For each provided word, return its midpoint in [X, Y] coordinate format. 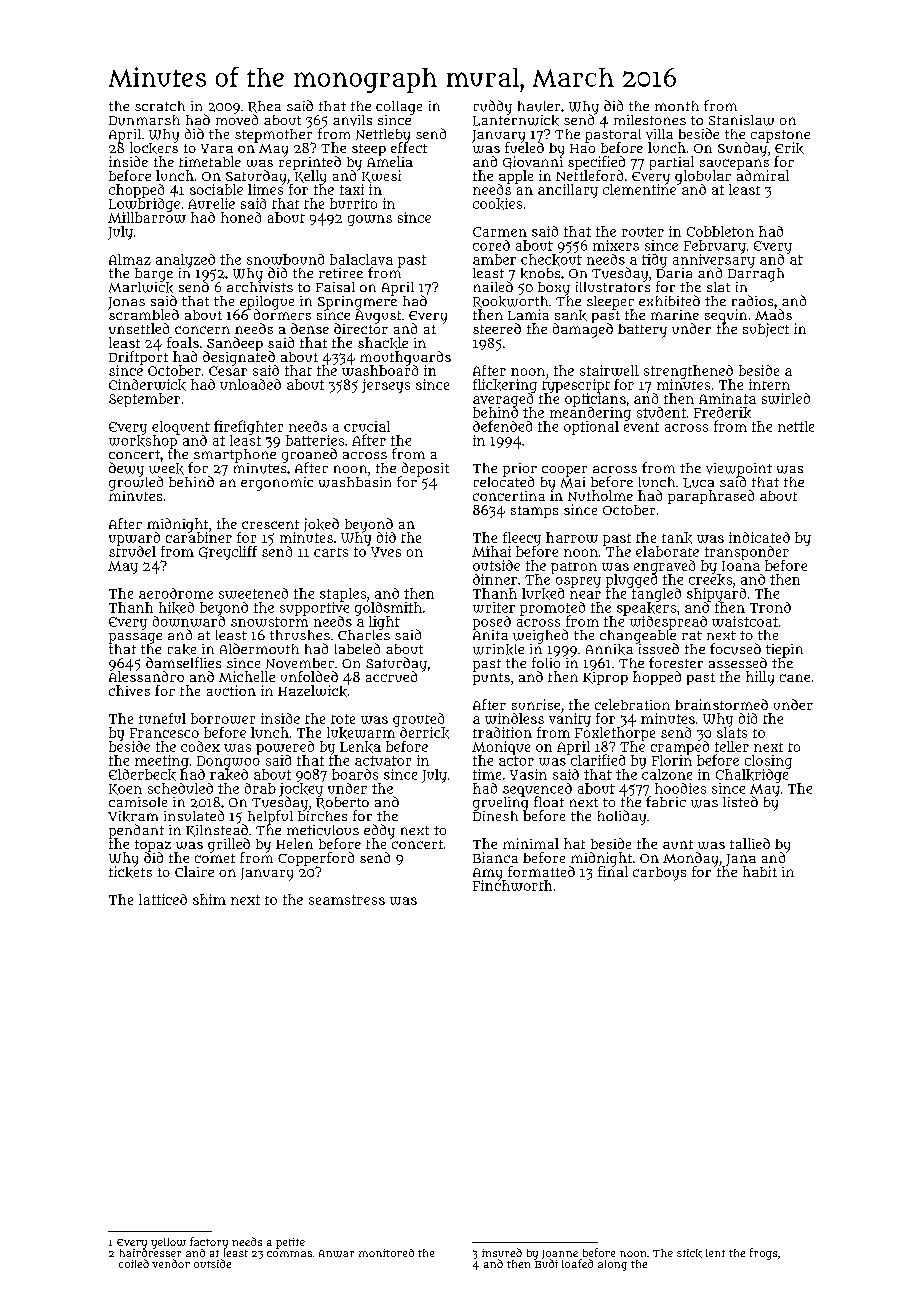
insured [502, 1252]
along [612, 1265]
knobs [540, 273]
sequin [726, 316]
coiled [134, 1263]
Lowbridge [144, 205]
